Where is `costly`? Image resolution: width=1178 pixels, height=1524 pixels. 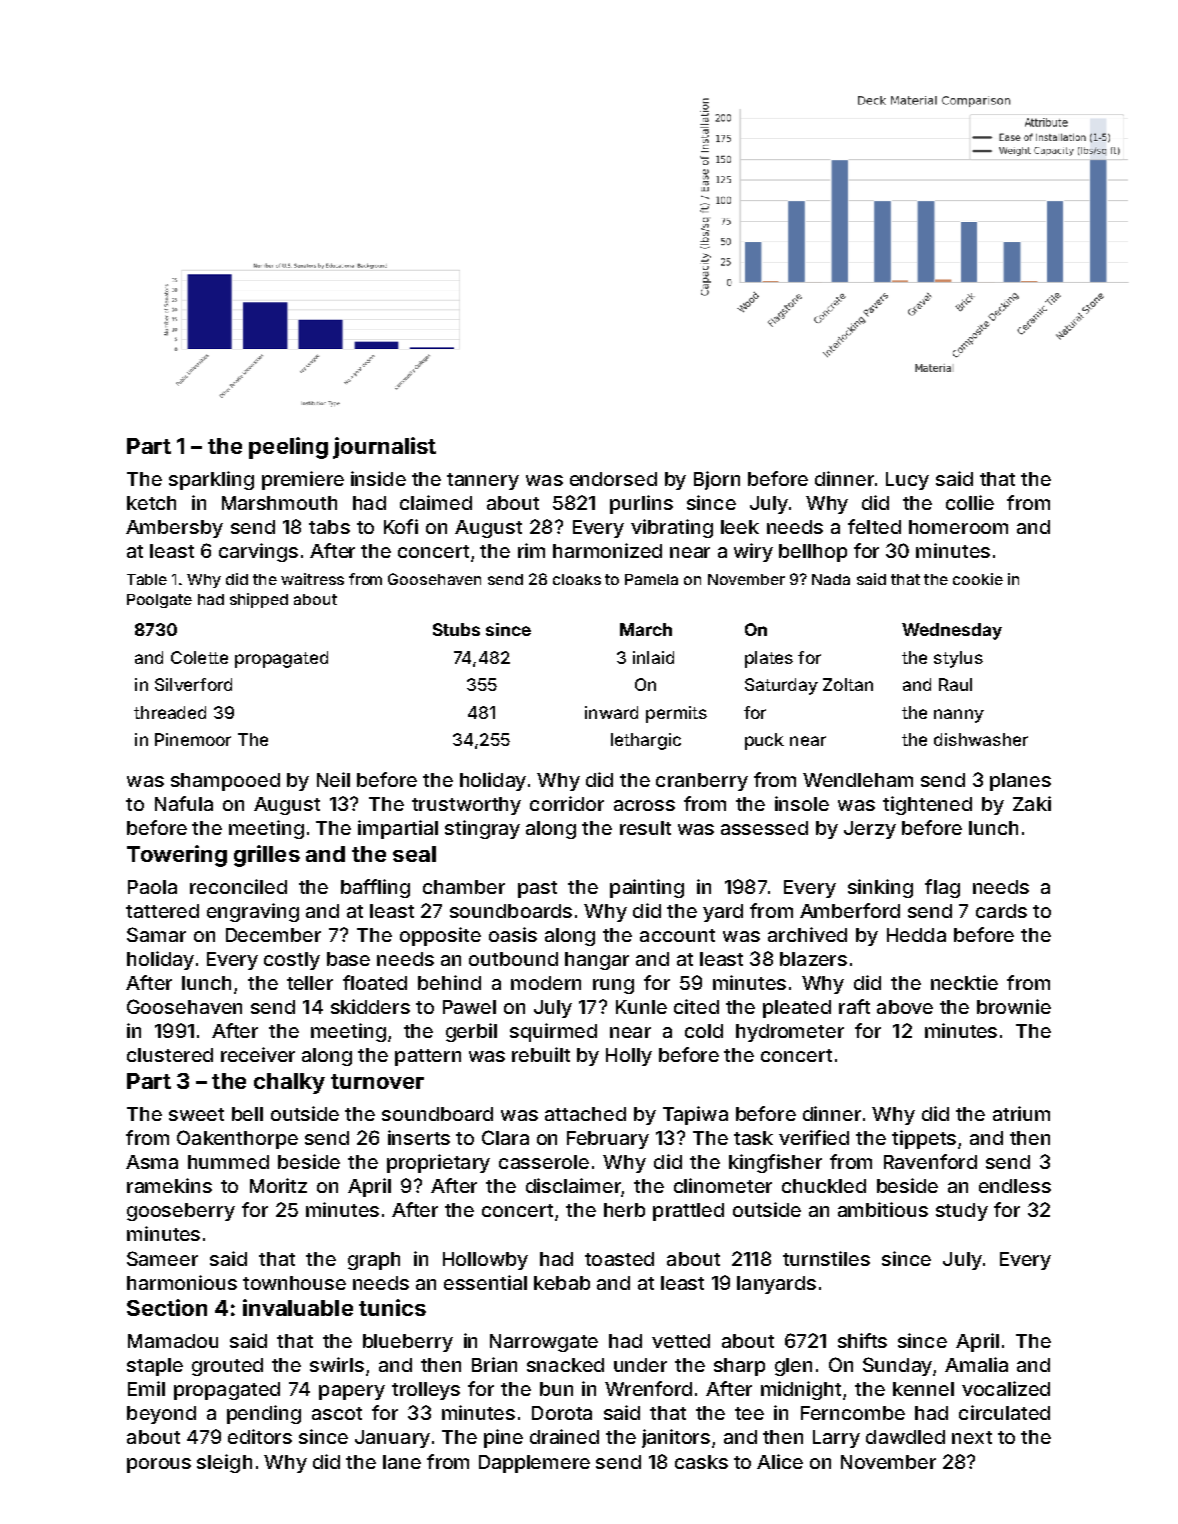
costly is located at coordinates (292, 961).
